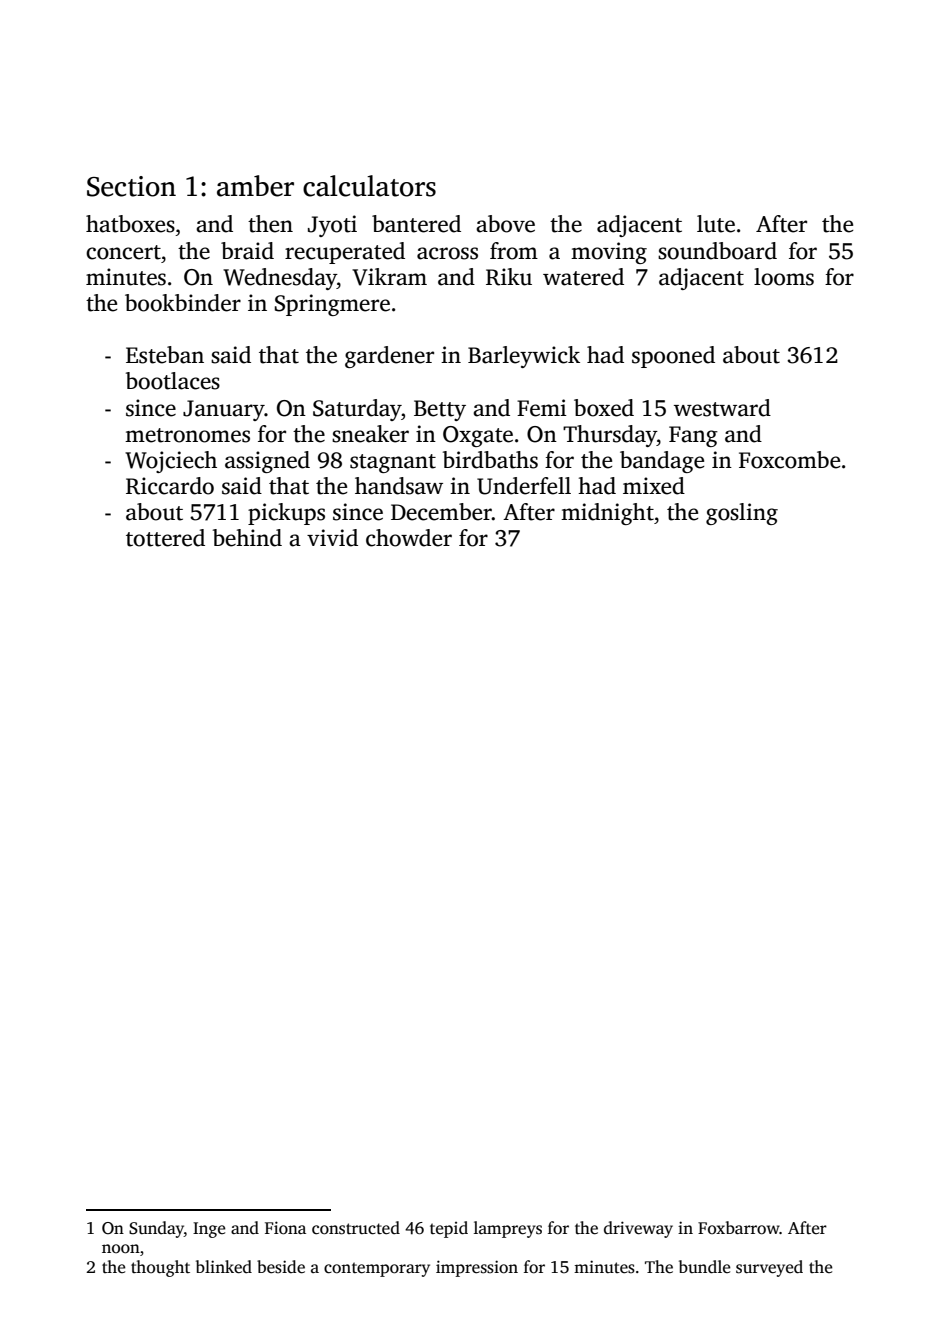 The height and width of the screenshot is (1333, 940). Describe the element at coordinates (742, 514) in the screenshot. I see `gosling` at that location.
